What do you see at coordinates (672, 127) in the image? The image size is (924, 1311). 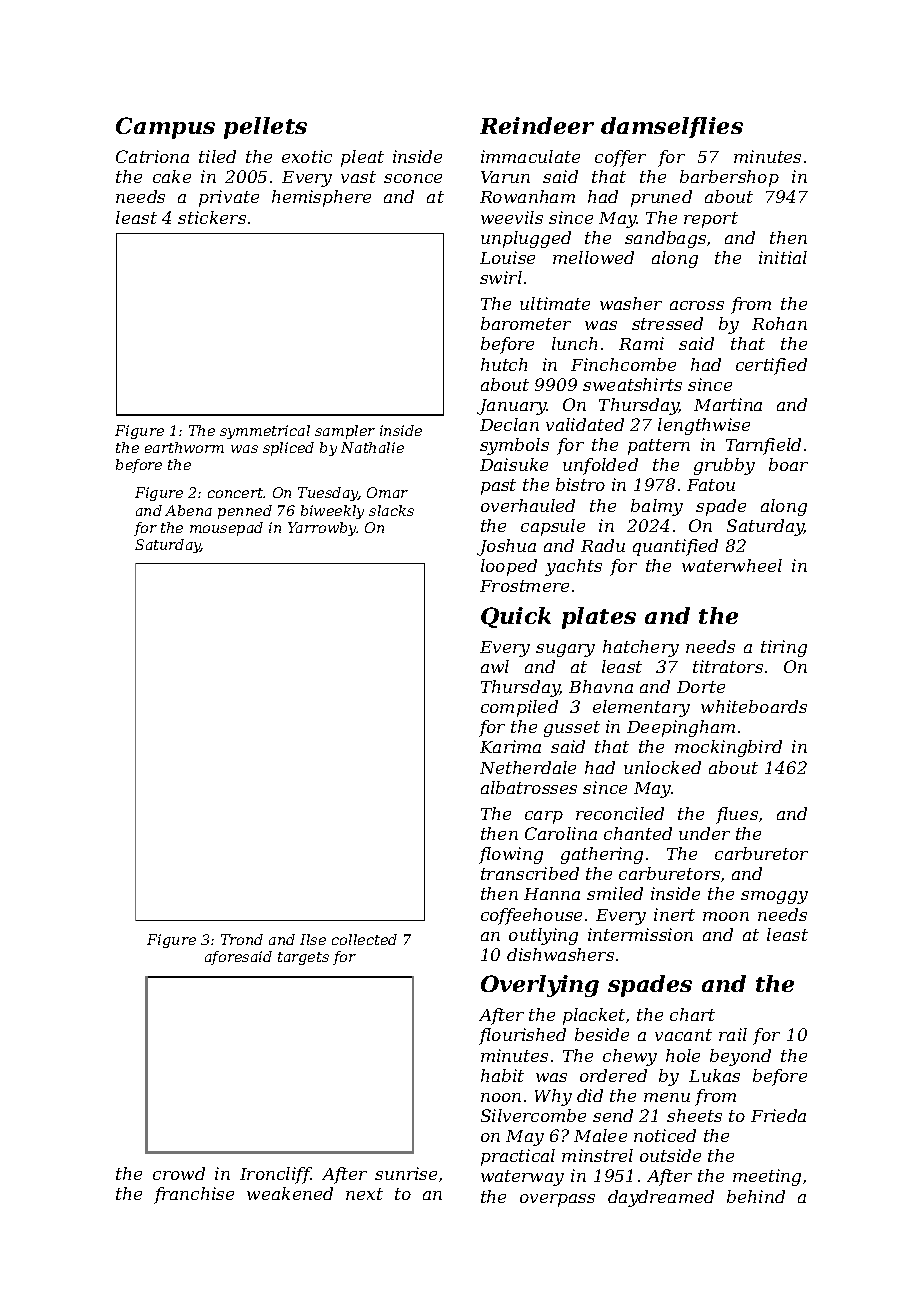 I see `damselflies` at bounding box center [672, 127].
